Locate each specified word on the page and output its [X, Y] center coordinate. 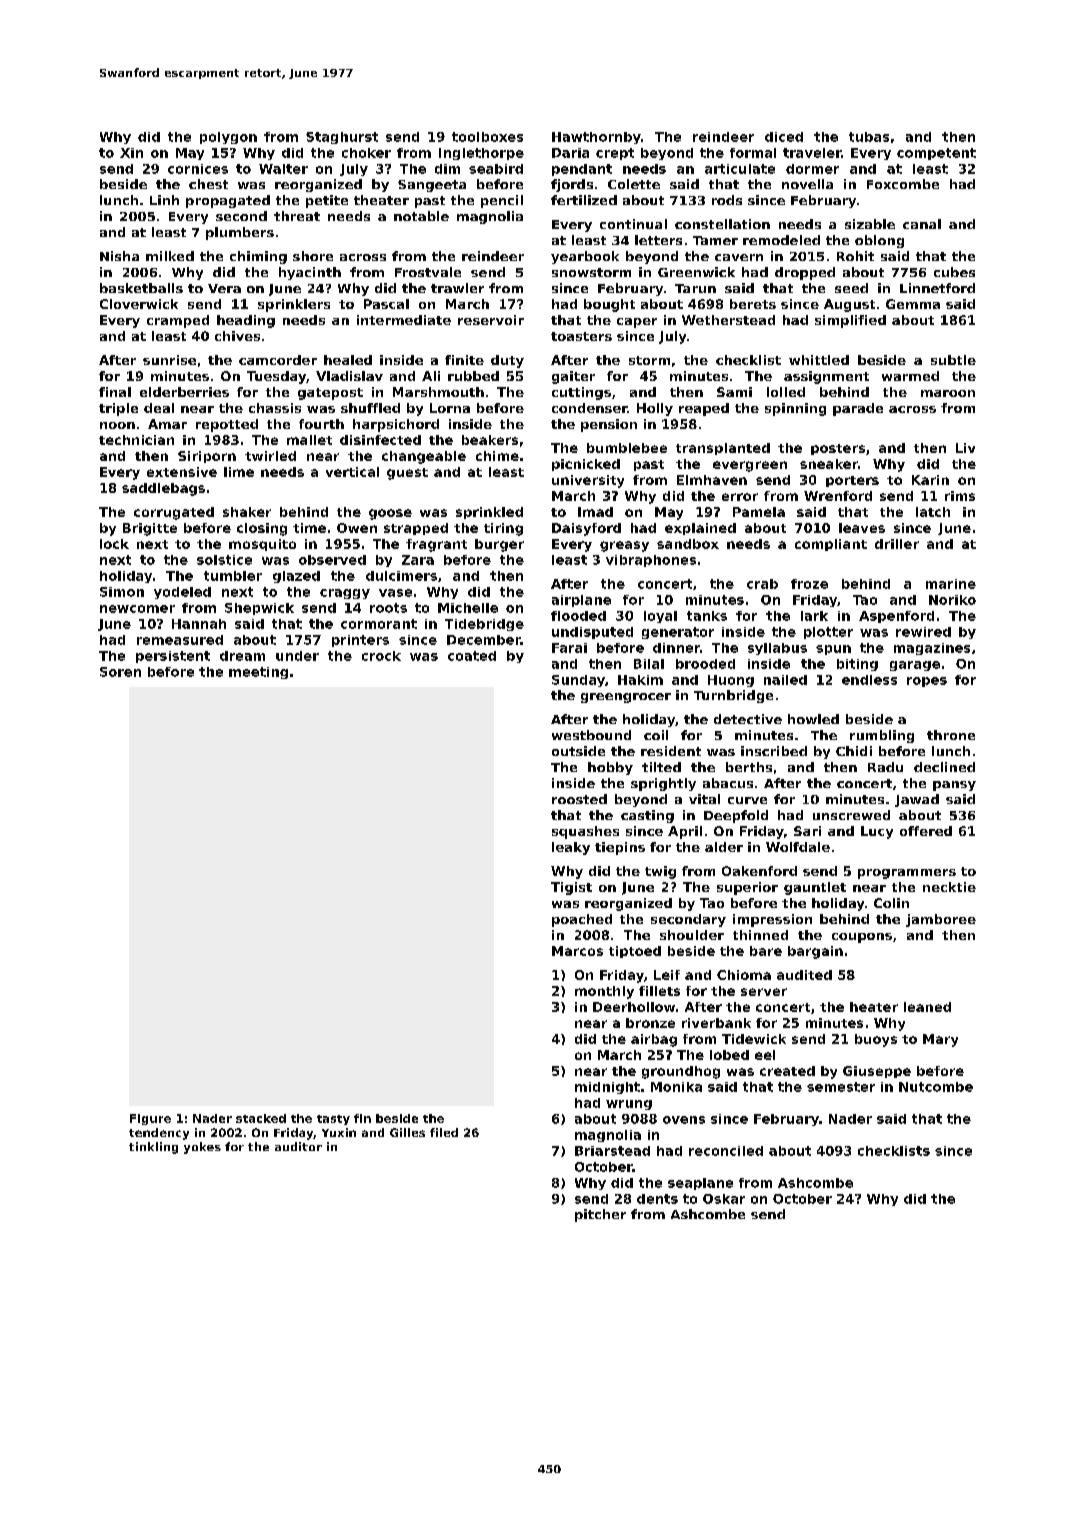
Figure [150, 1119]
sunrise [169, 360]
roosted [579, 799]
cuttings [581, 393]
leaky [571, 848]
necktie [949, 887]
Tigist [571, 888]
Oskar [724, 1199]
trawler [457, 288]
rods [727, 200]
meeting [258, 673]
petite [327, 201]
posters [838, 449]
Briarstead [612, 1151]
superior [747, 888]
